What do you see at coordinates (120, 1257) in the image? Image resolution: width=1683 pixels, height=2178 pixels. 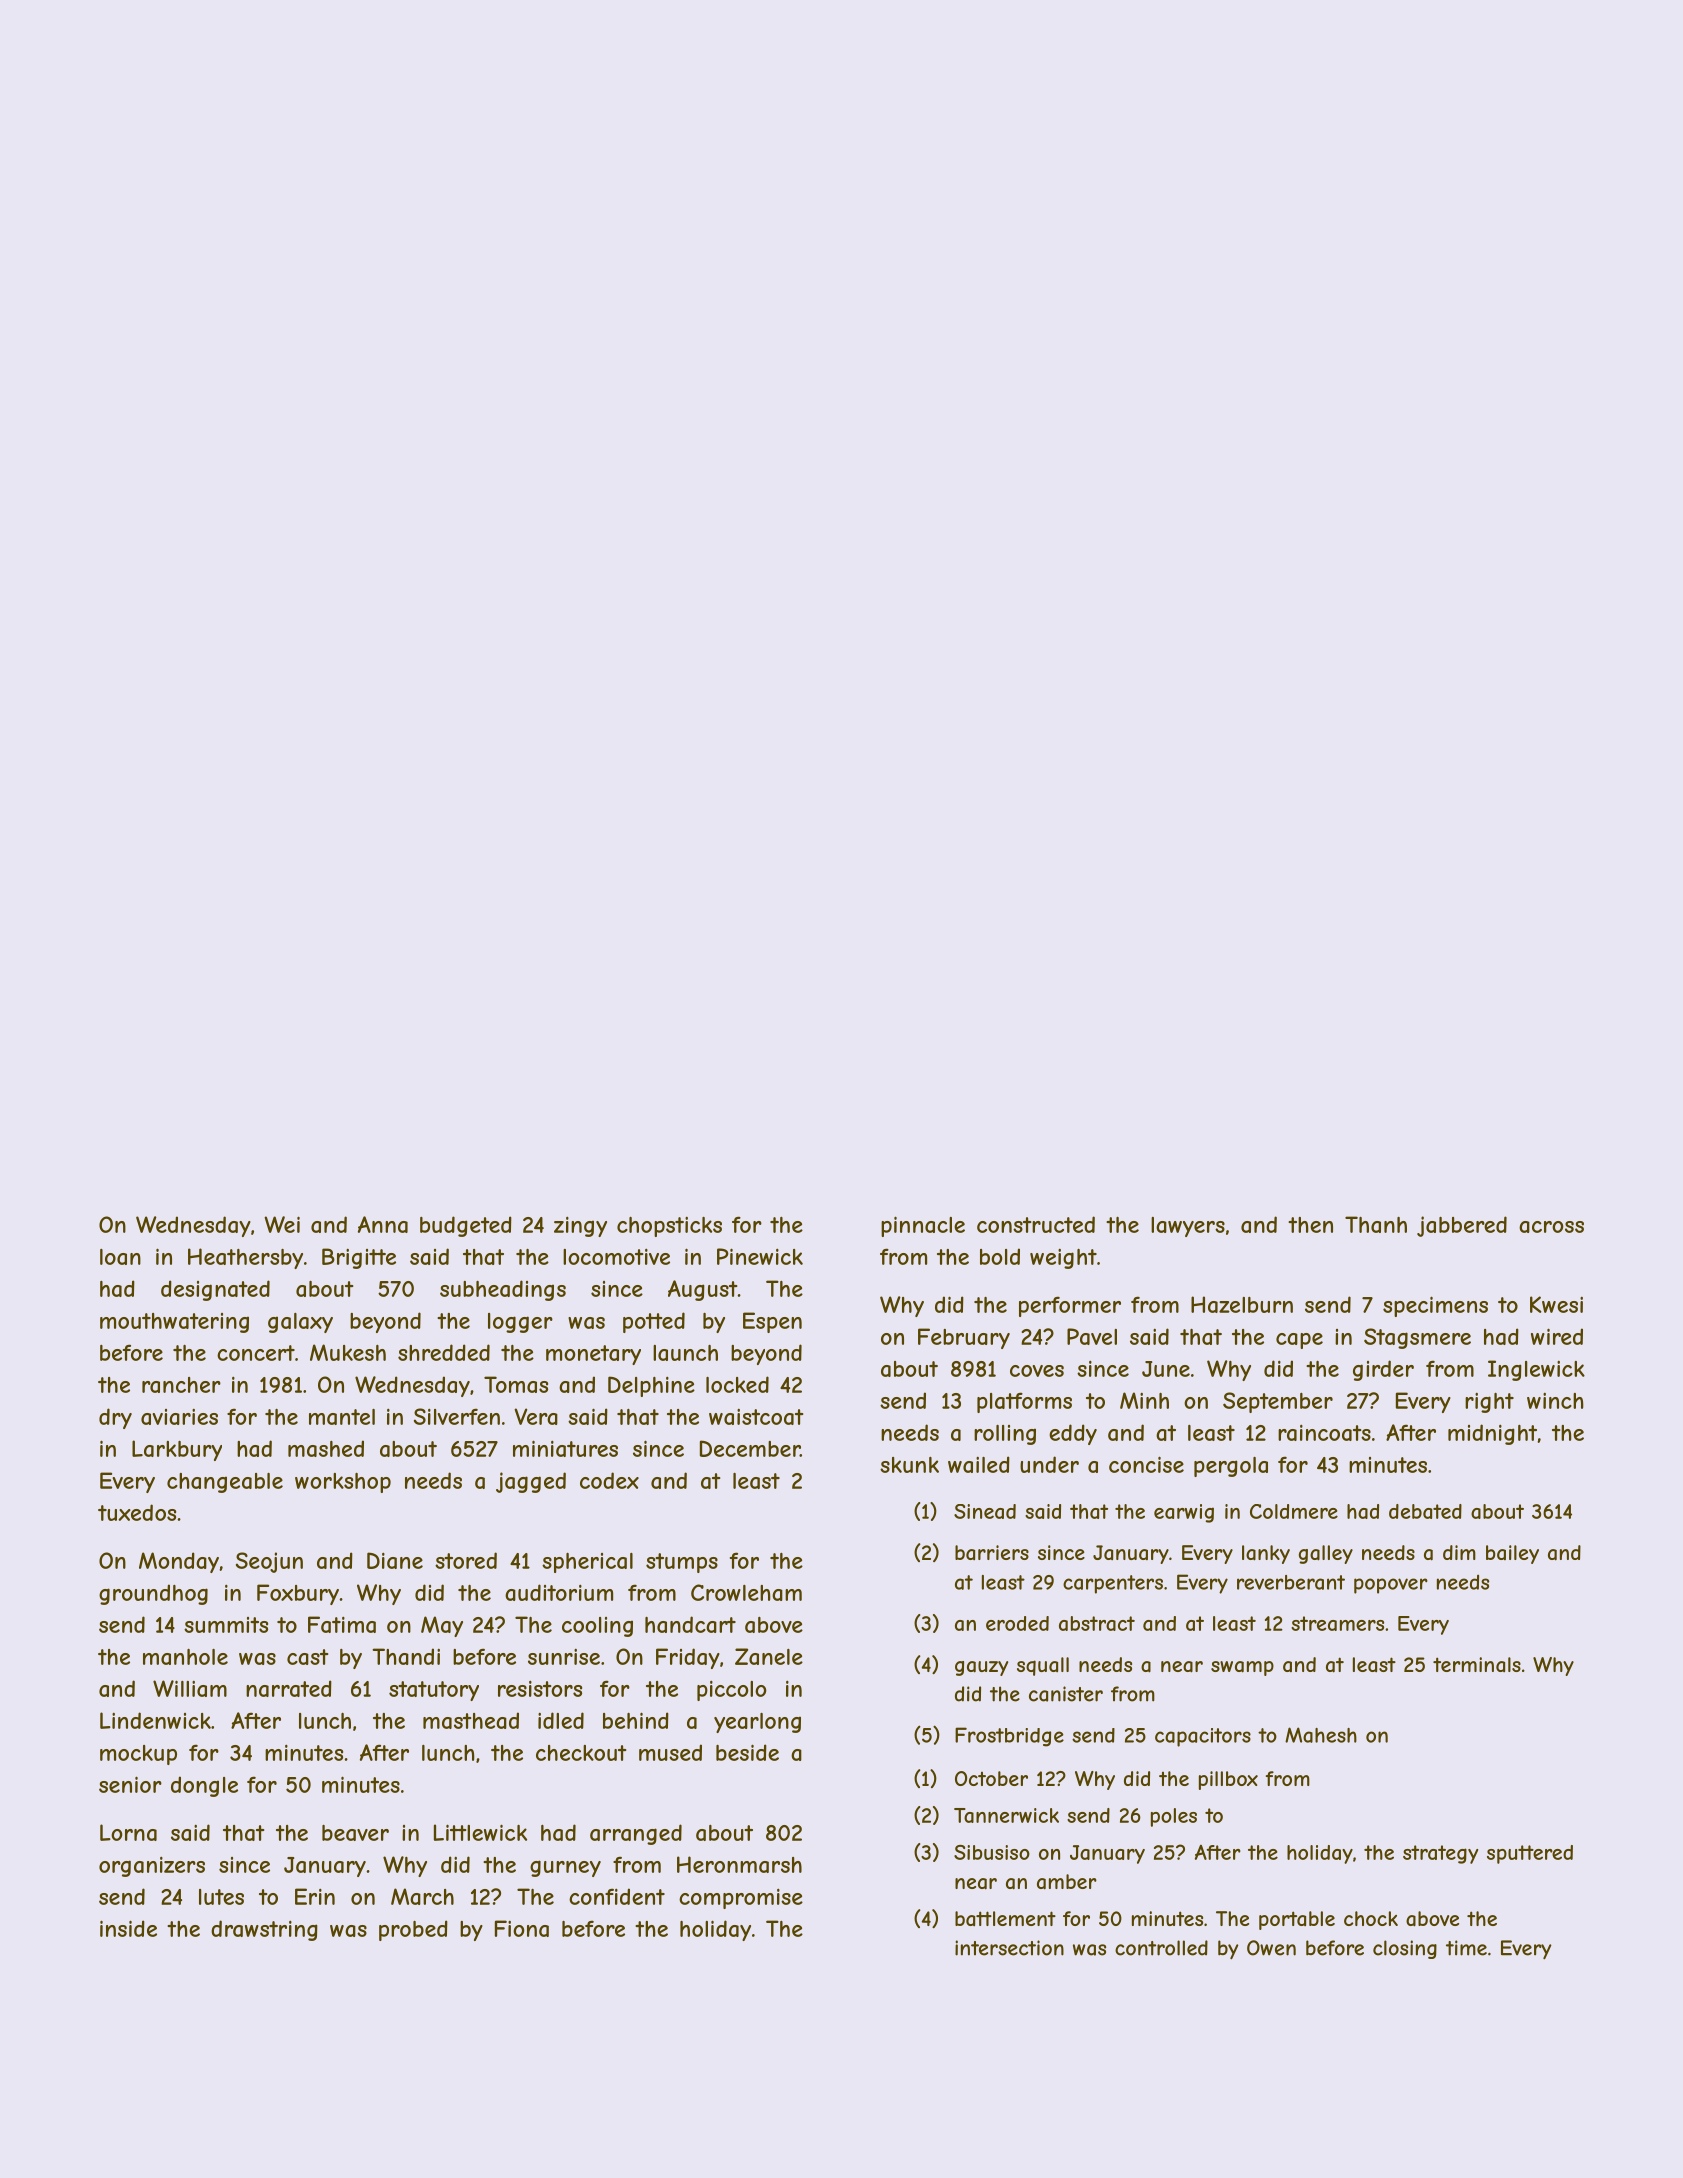 I see `loan` at bounding box center [120, 1257].
